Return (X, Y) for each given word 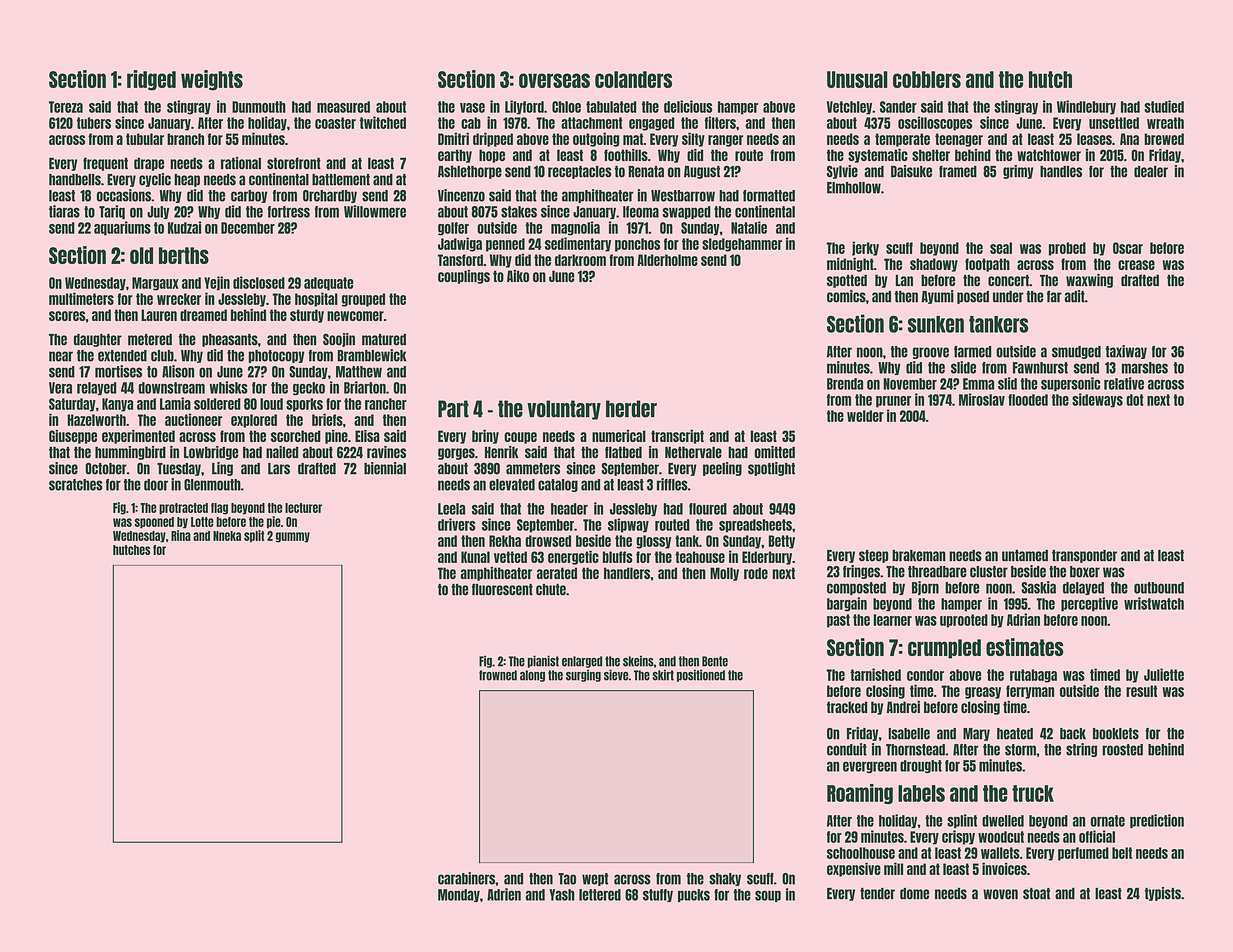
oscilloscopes (935, 123)
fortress (289, 212)
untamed (1025, 556)
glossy (653, 542)
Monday (459, 895)
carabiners (466, 878)
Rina (181, 535)
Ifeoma (641, 212)
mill (893, 868)
